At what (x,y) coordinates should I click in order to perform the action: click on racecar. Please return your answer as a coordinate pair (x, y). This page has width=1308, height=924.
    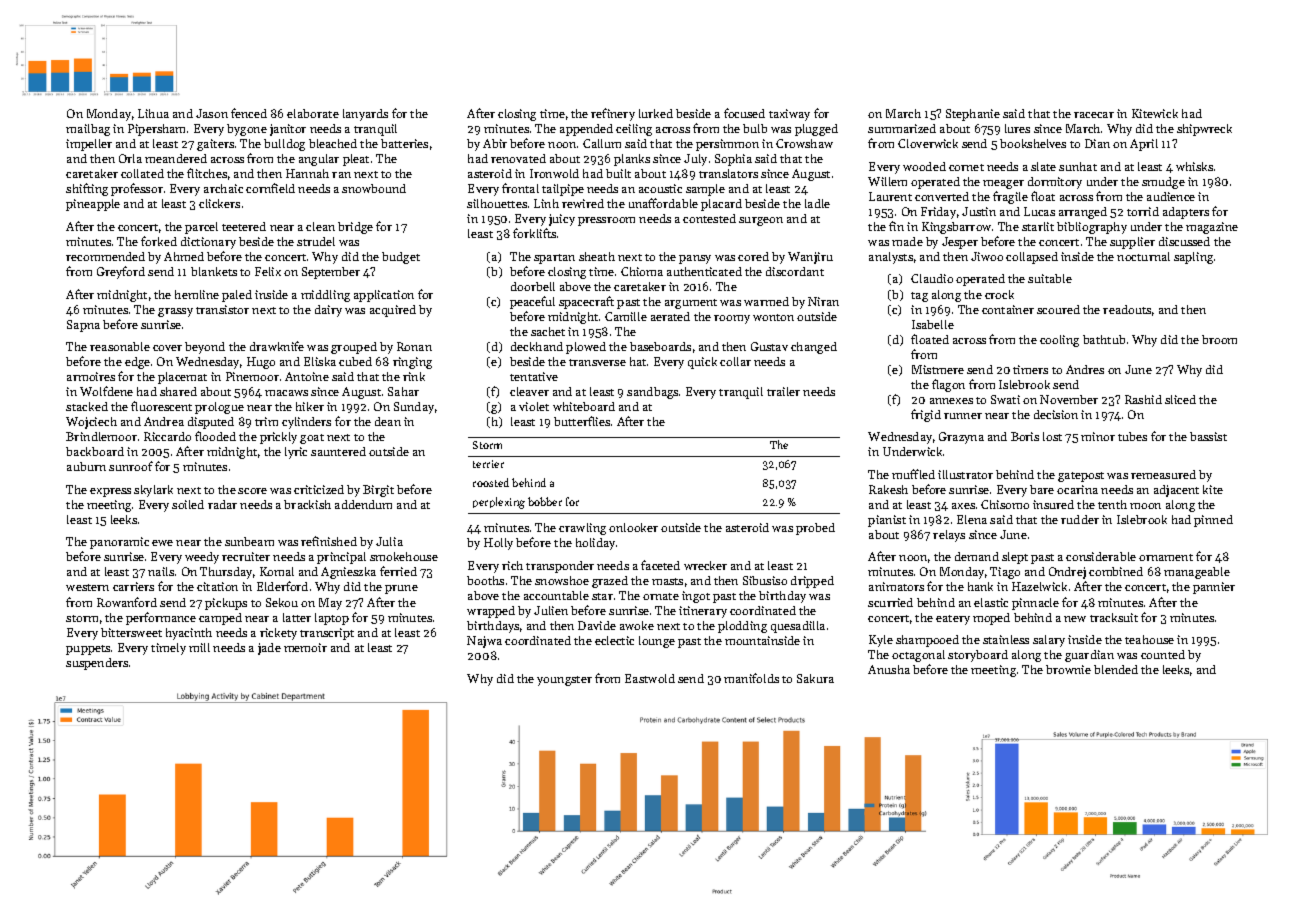
    Looking at the image, I should click on (1094, 115).
